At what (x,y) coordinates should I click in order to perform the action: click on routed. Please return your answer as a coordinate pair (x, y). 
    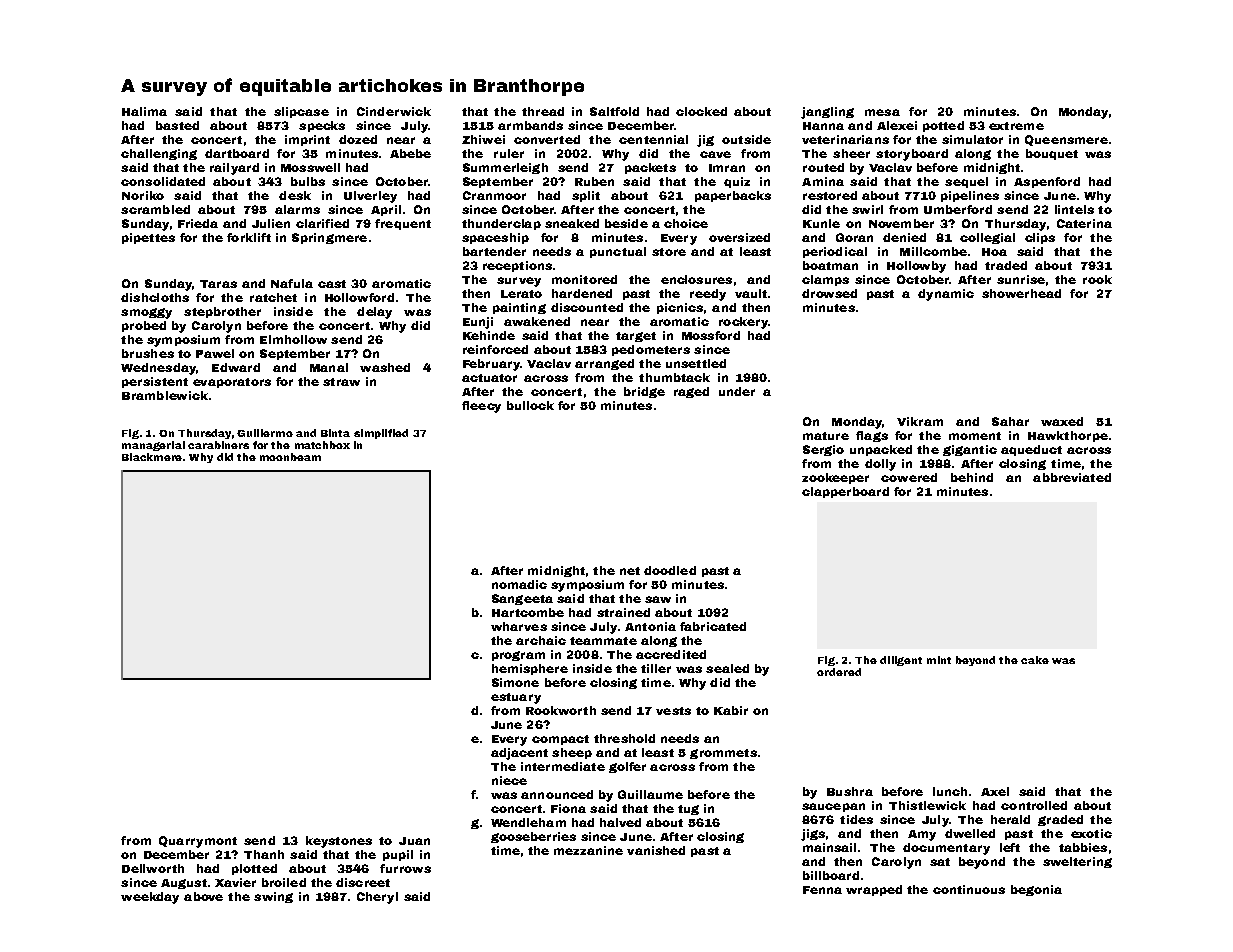
    Looking at the image, I should click on (823, 167).
